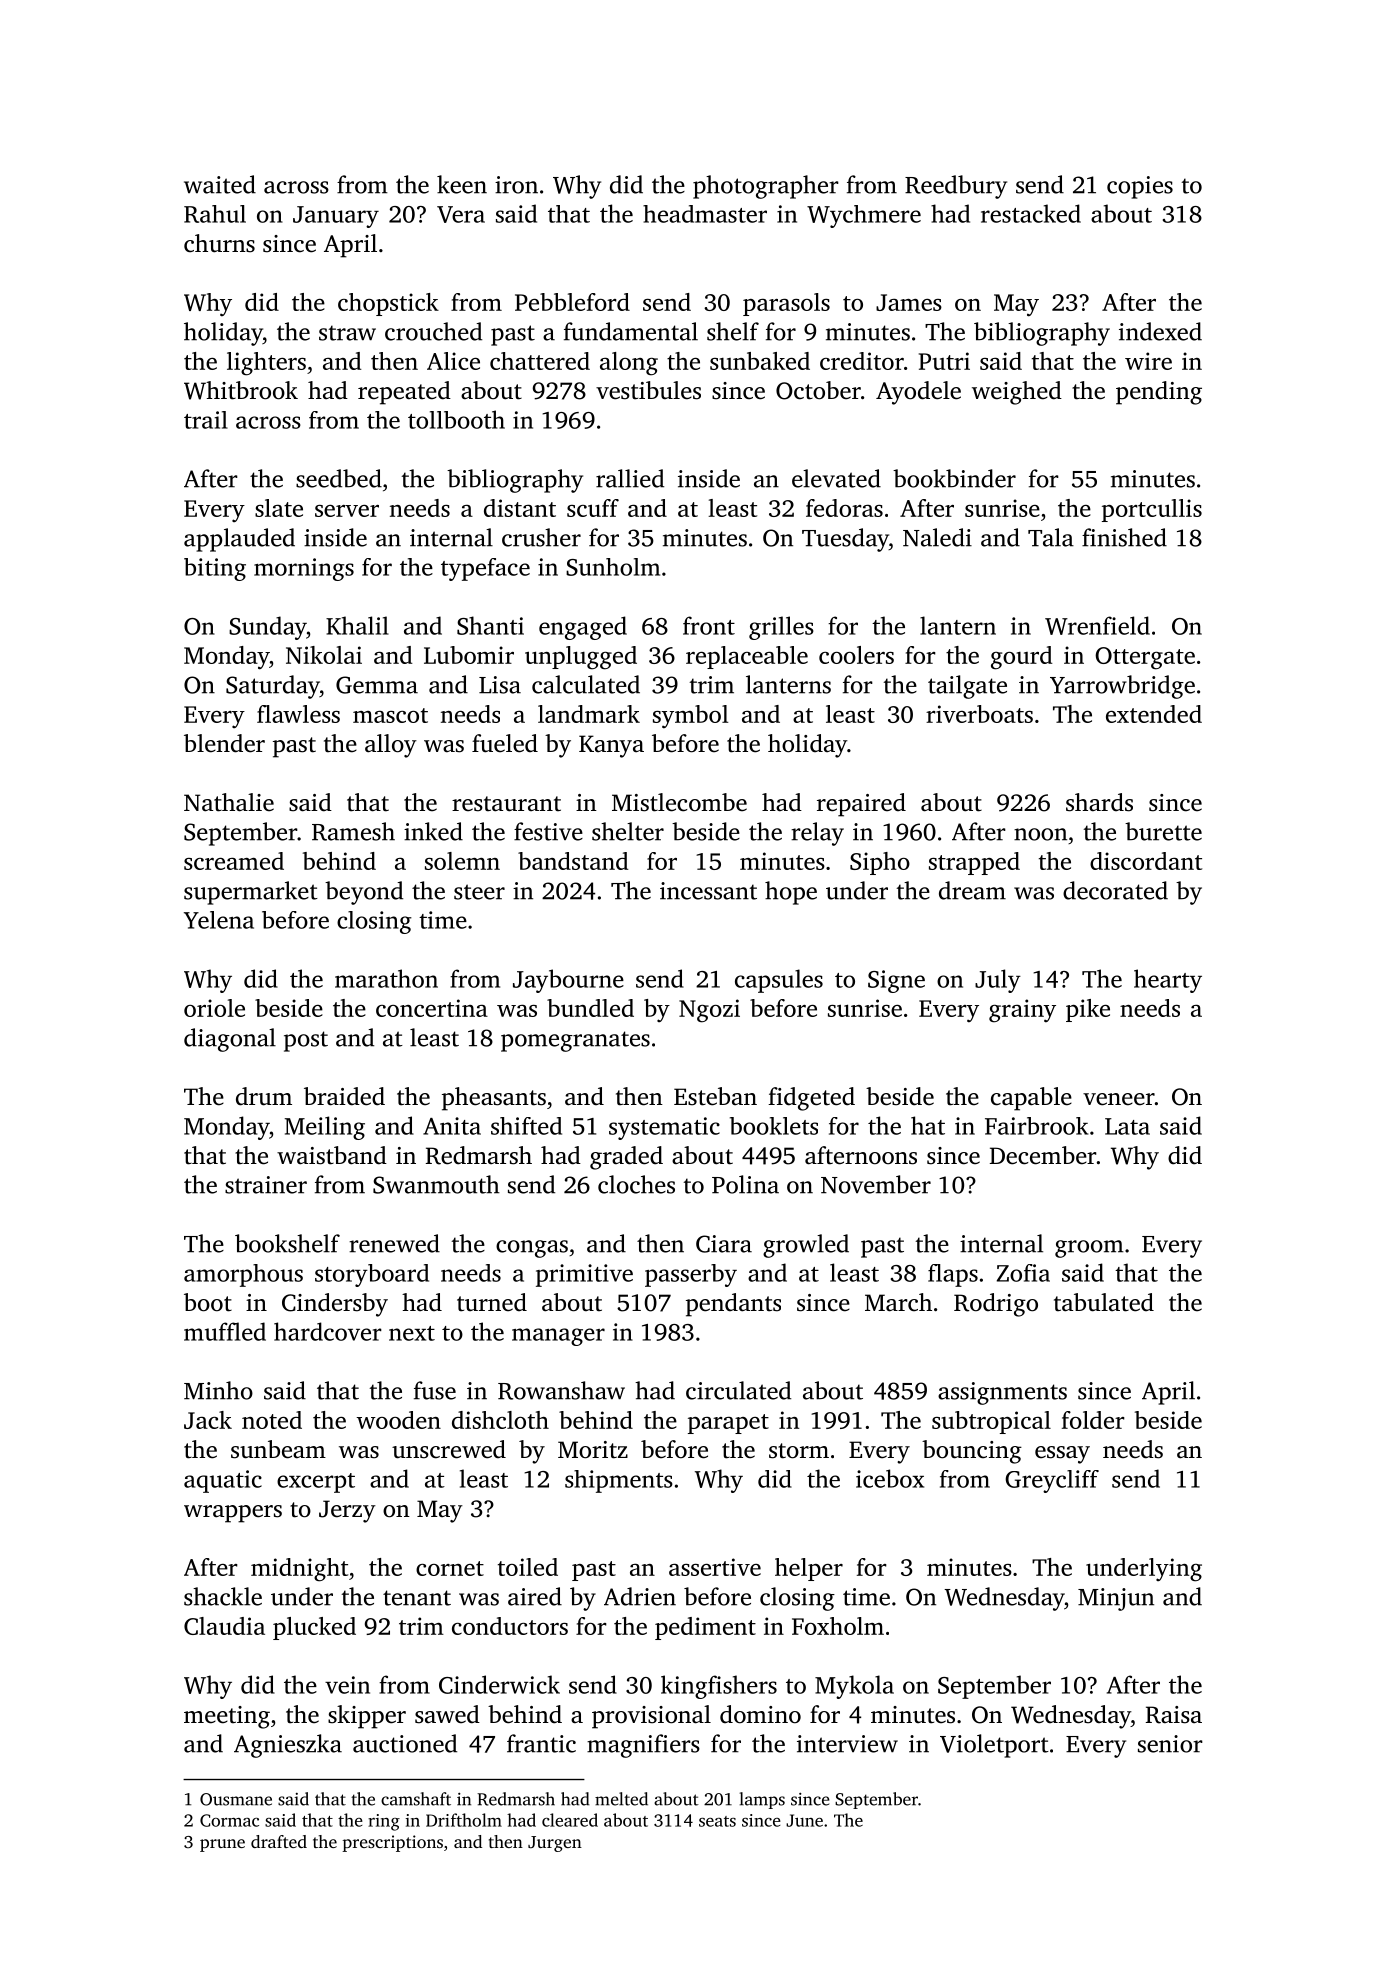 Image resolution: width=1386 pixels, height=1969 pixels. I want to click on renewed, so click(394, 1243).
